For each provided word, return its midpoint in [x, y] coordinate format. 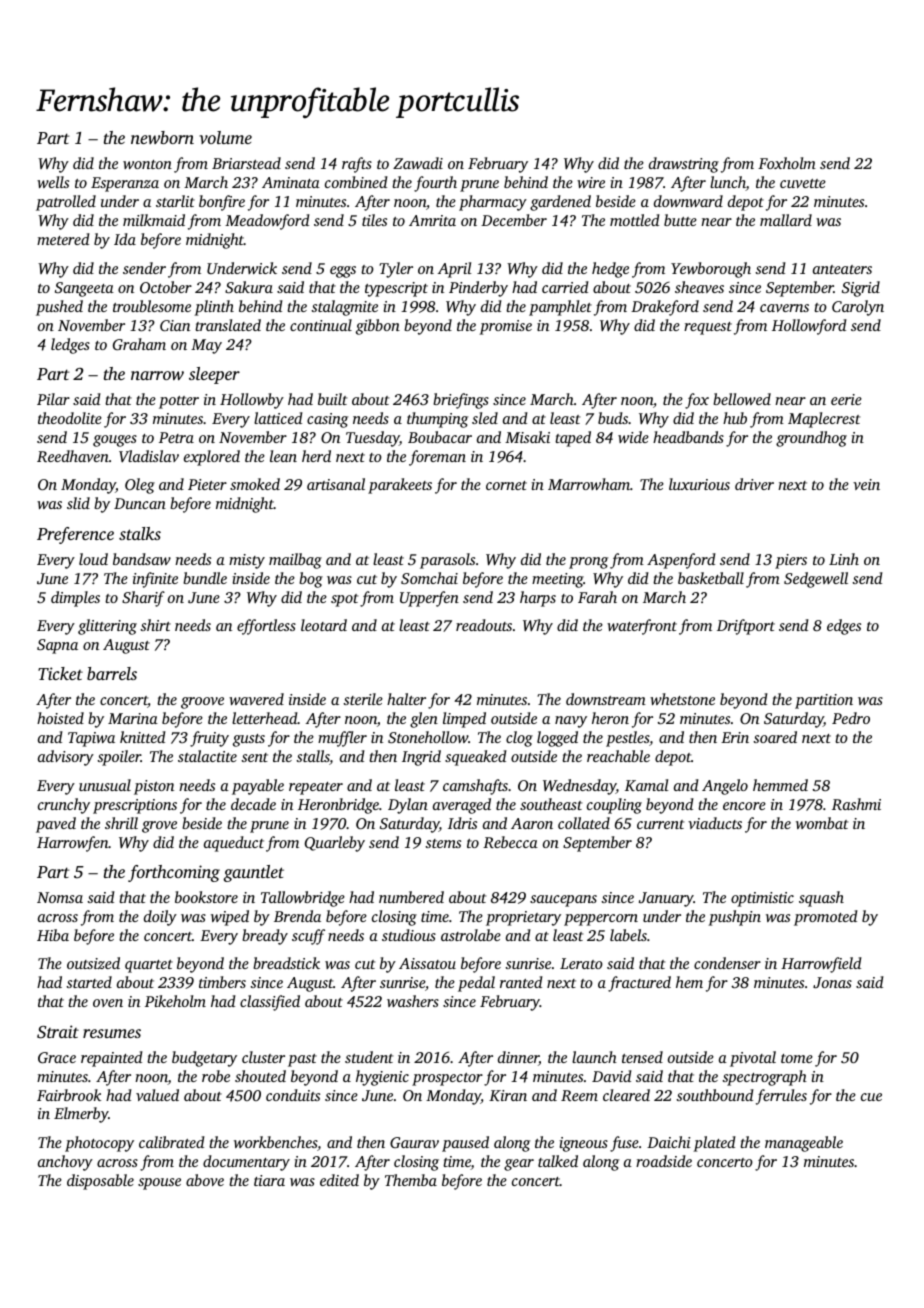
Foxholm [787, 163]
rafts [357, 165]
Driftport [746, 627]
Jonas [832, 982]
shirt [155, 625]
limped [464, 720]
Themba [411, 1180]
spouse [159, 1184]
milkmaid [154, 220]
